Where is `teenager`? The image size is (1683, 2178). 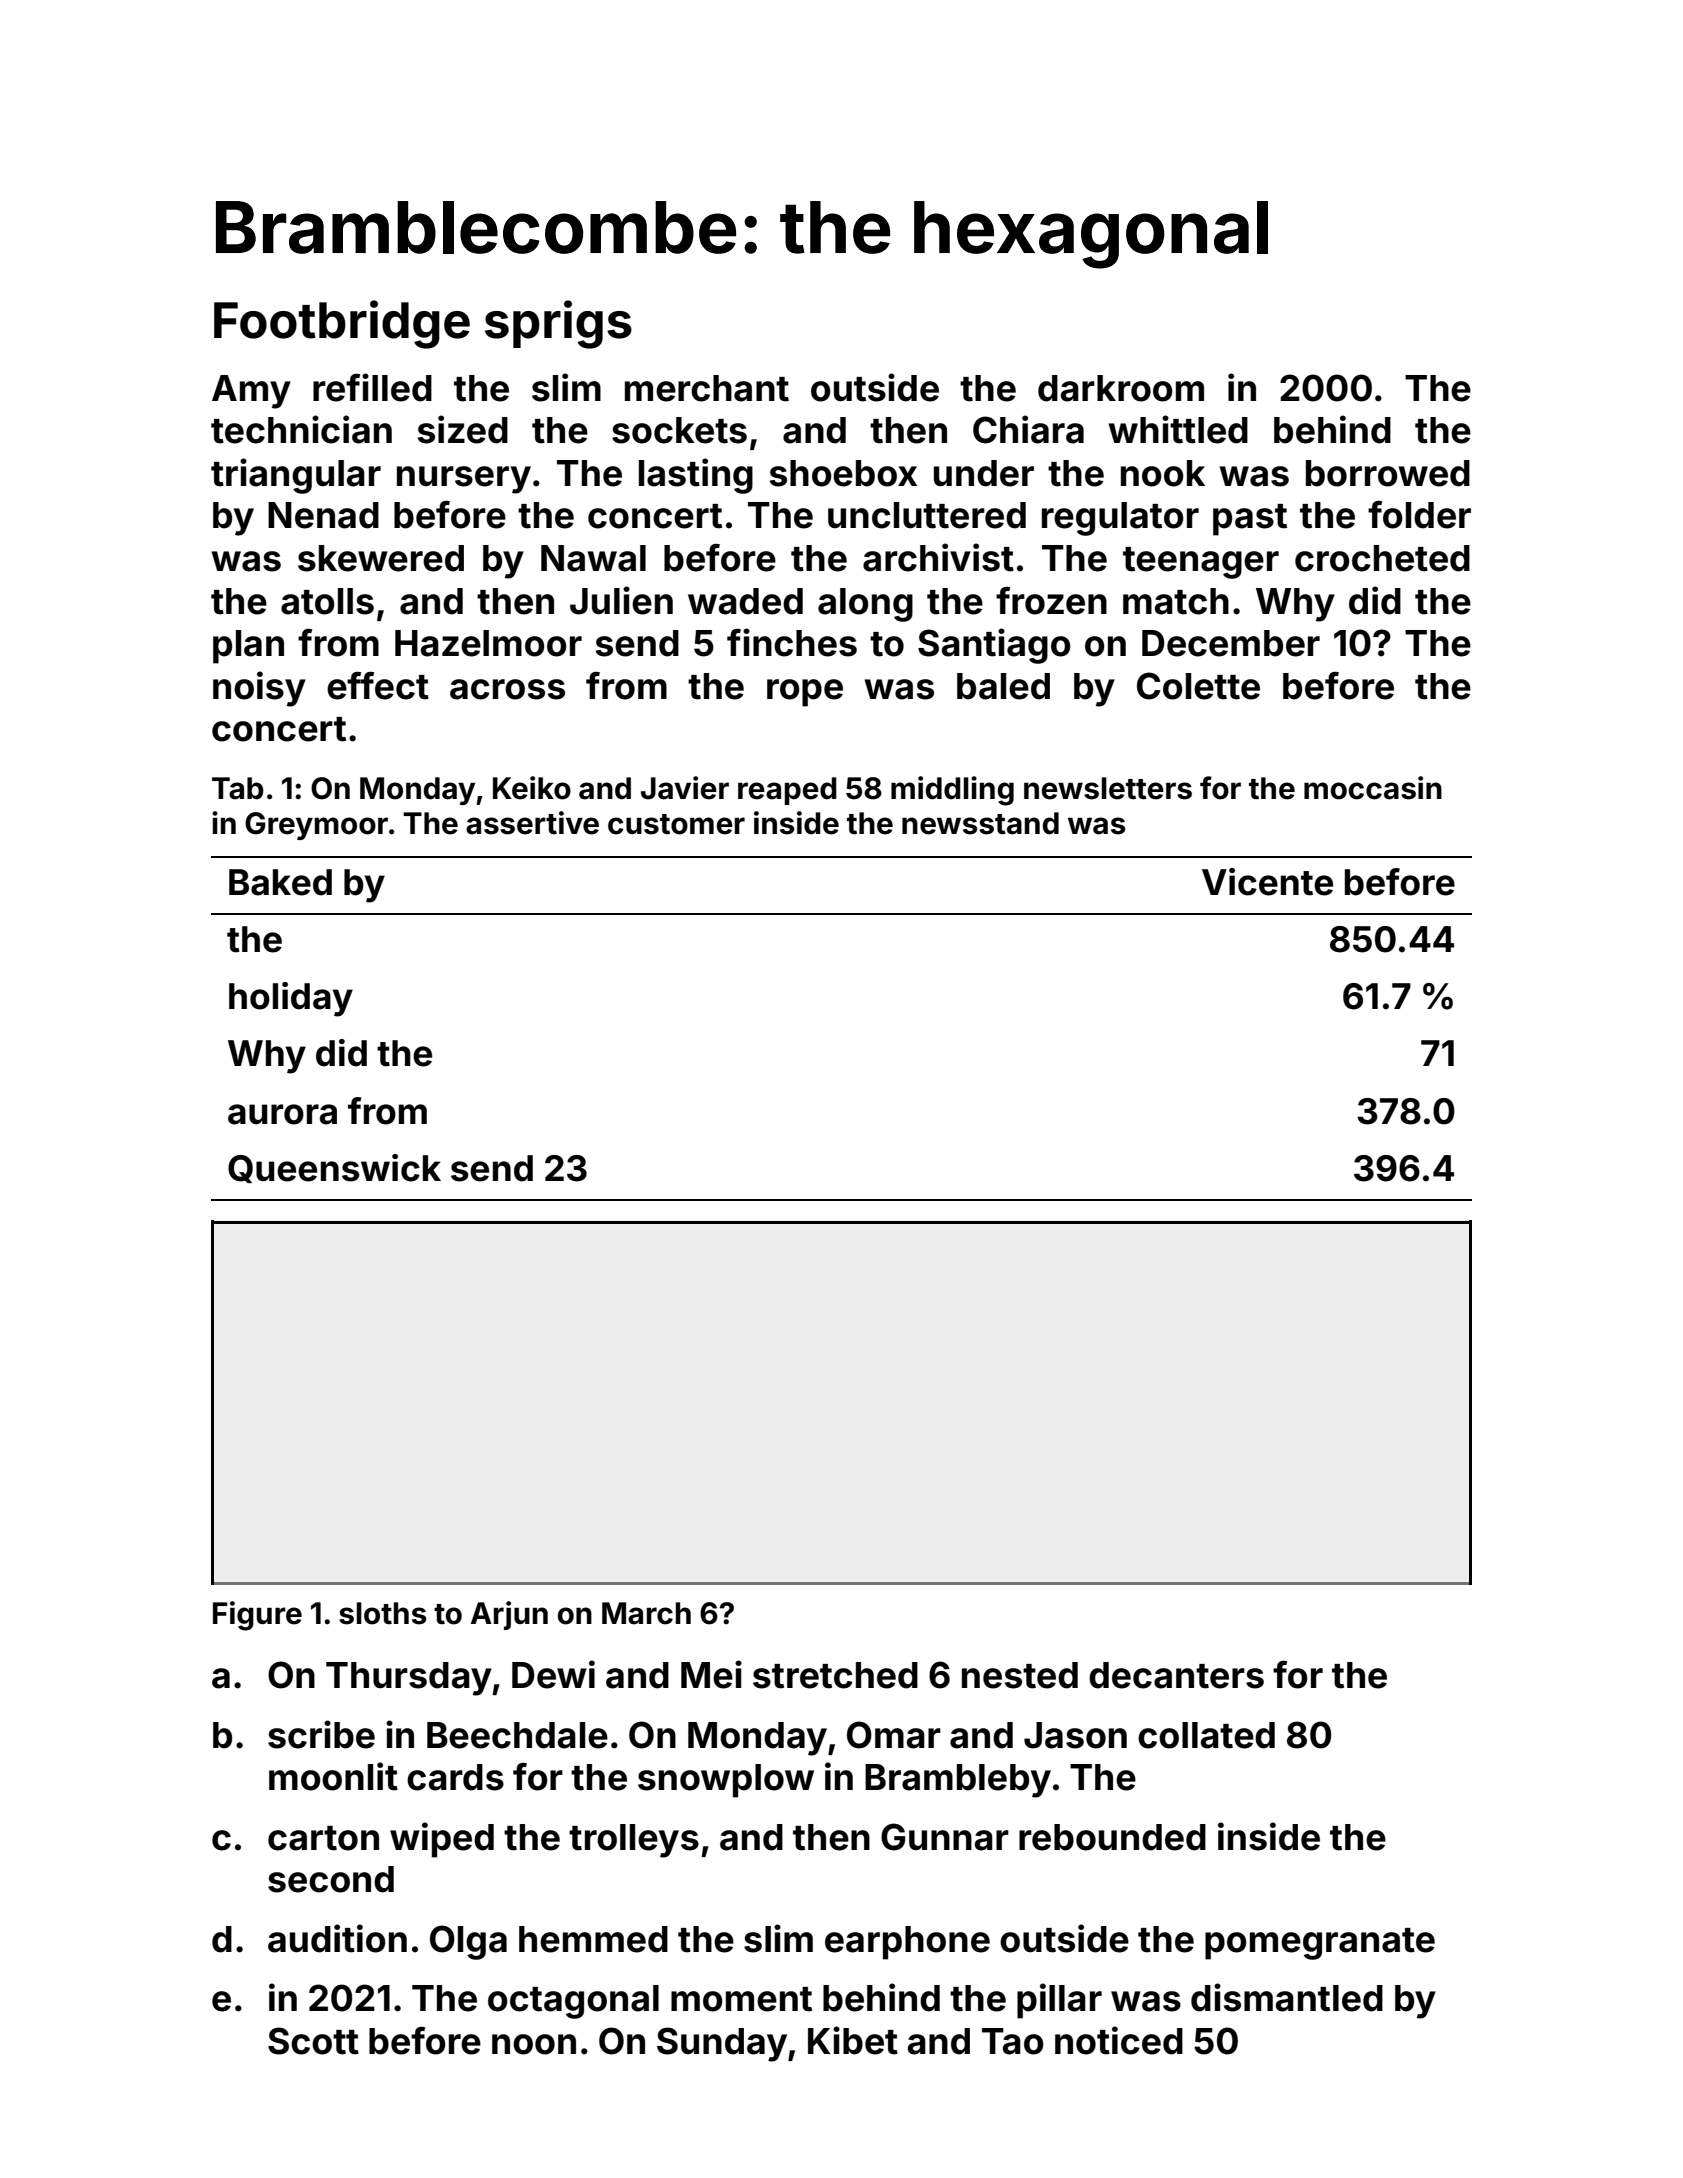 teenager is located at coordinates (1201, 563).
